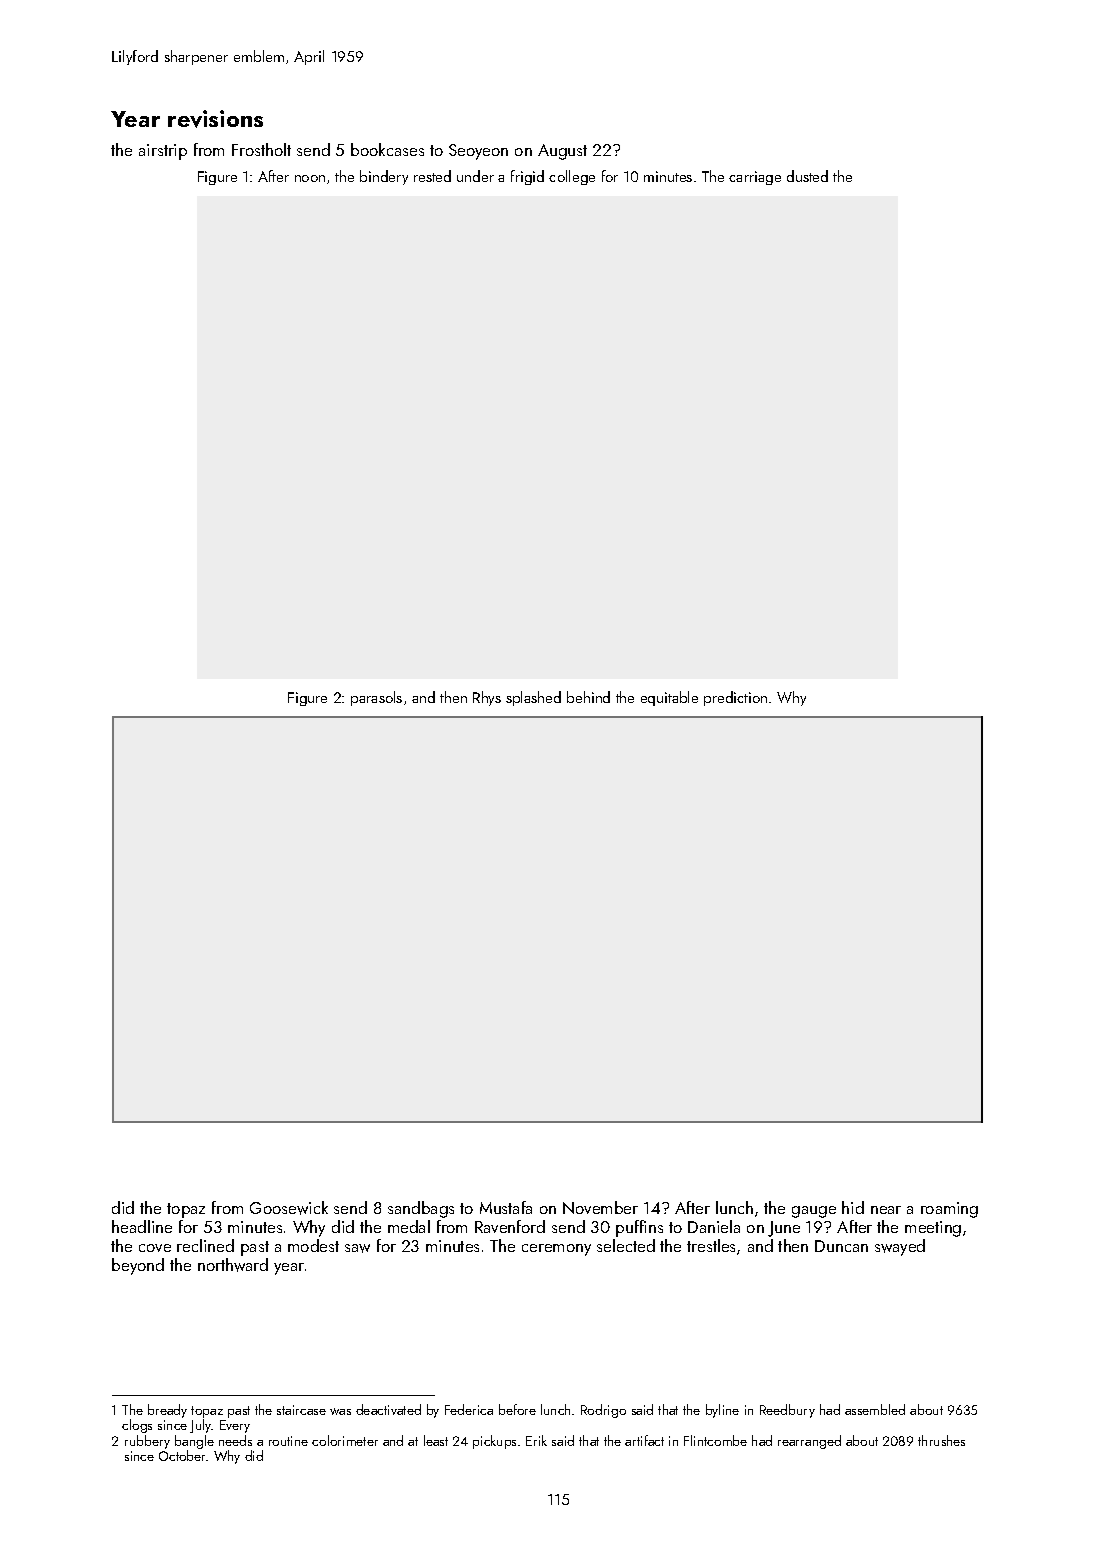 The height and width of the screenshot is (1549, 1095). I want to click on Goosewick, so click(289, 1208).
